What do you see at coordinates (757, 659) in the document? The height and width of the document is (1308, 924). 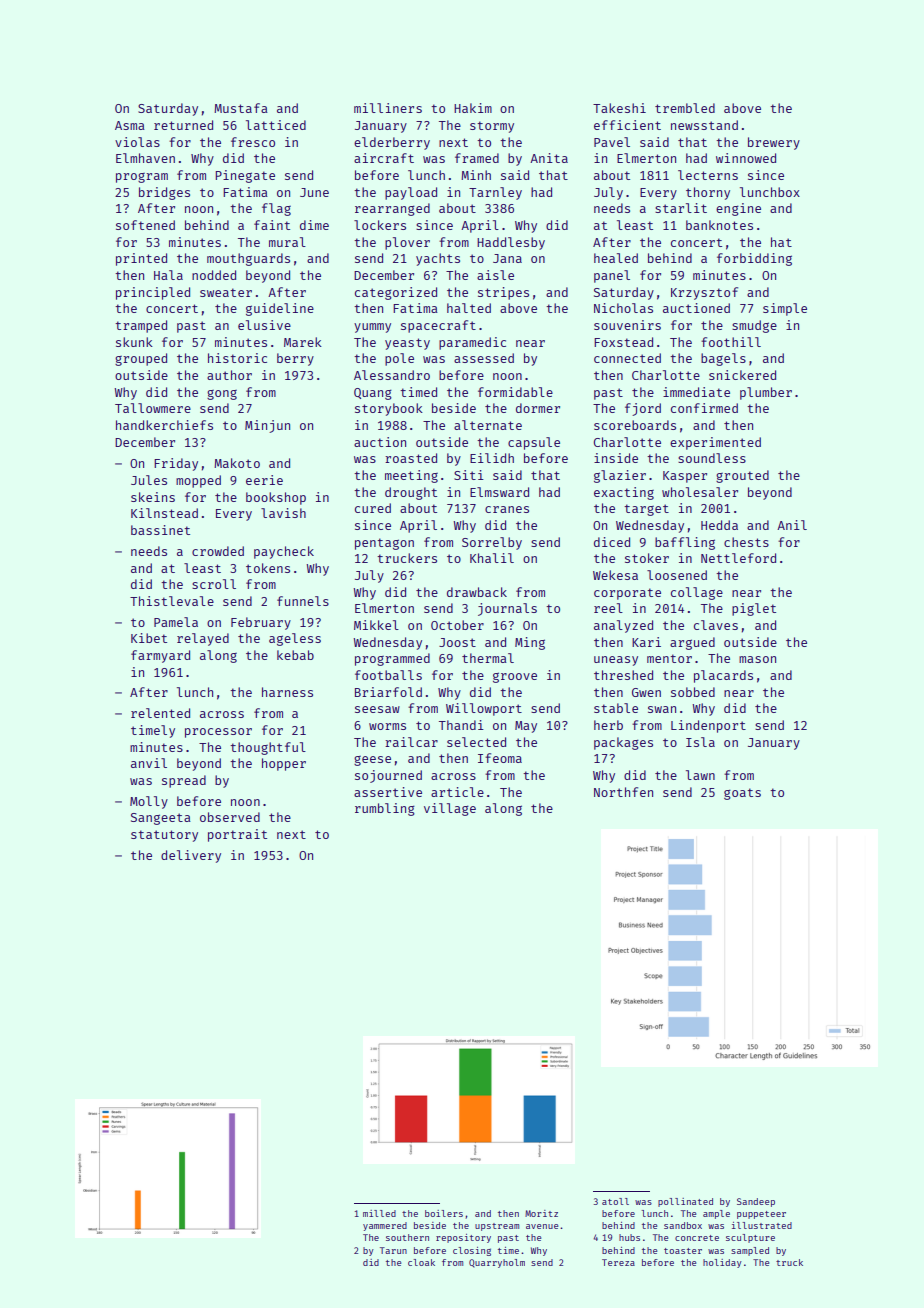 I see `mason` at bounding box center [757, 659].
